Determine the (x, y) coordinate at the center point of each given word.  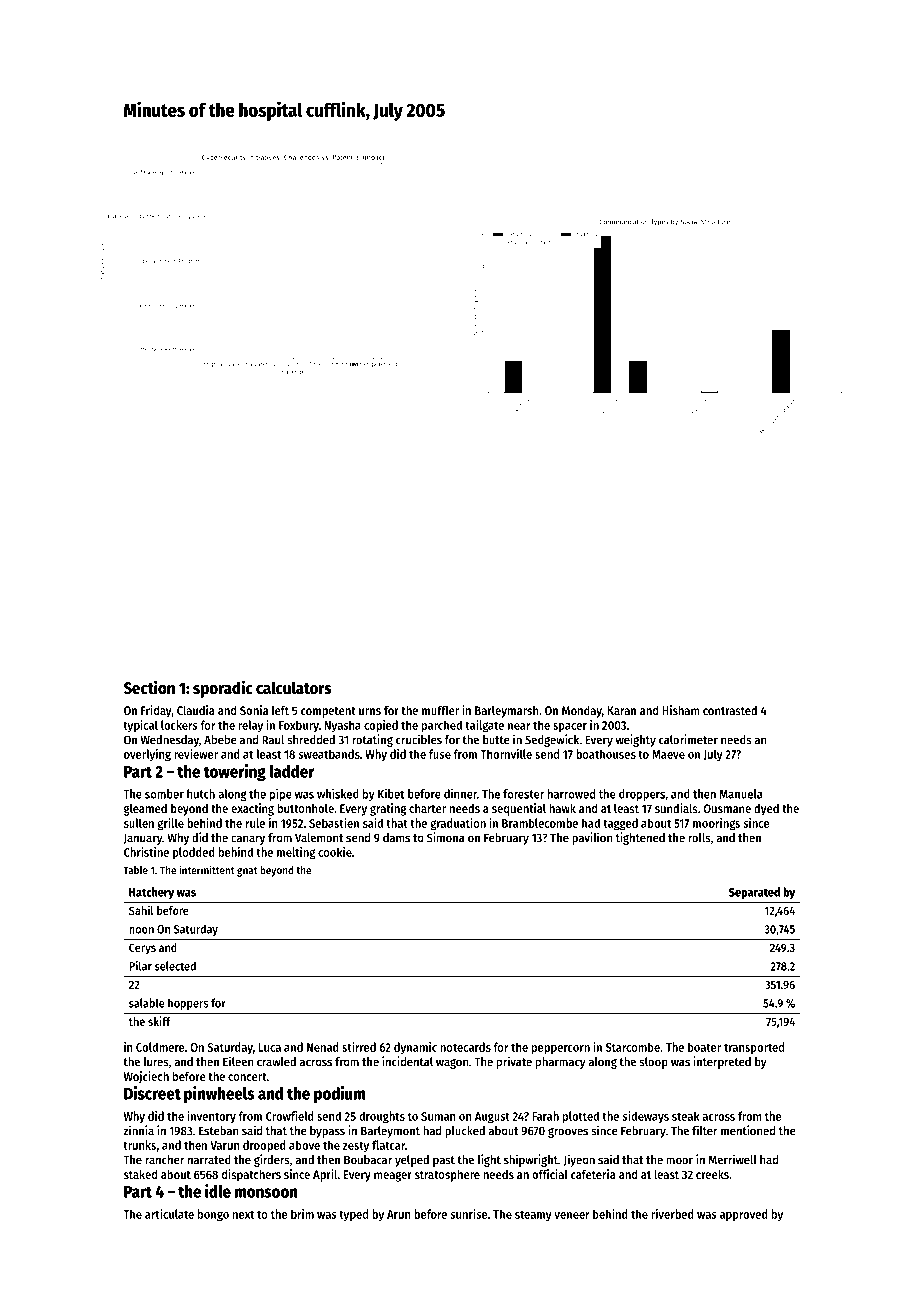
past (444, 1161)
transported (754, 1048)
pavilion (592, 838)
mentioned (748, 1130)
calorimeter (688, 739)
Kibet (391, 794)
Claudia (196, 710)
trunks (139, 1145)
